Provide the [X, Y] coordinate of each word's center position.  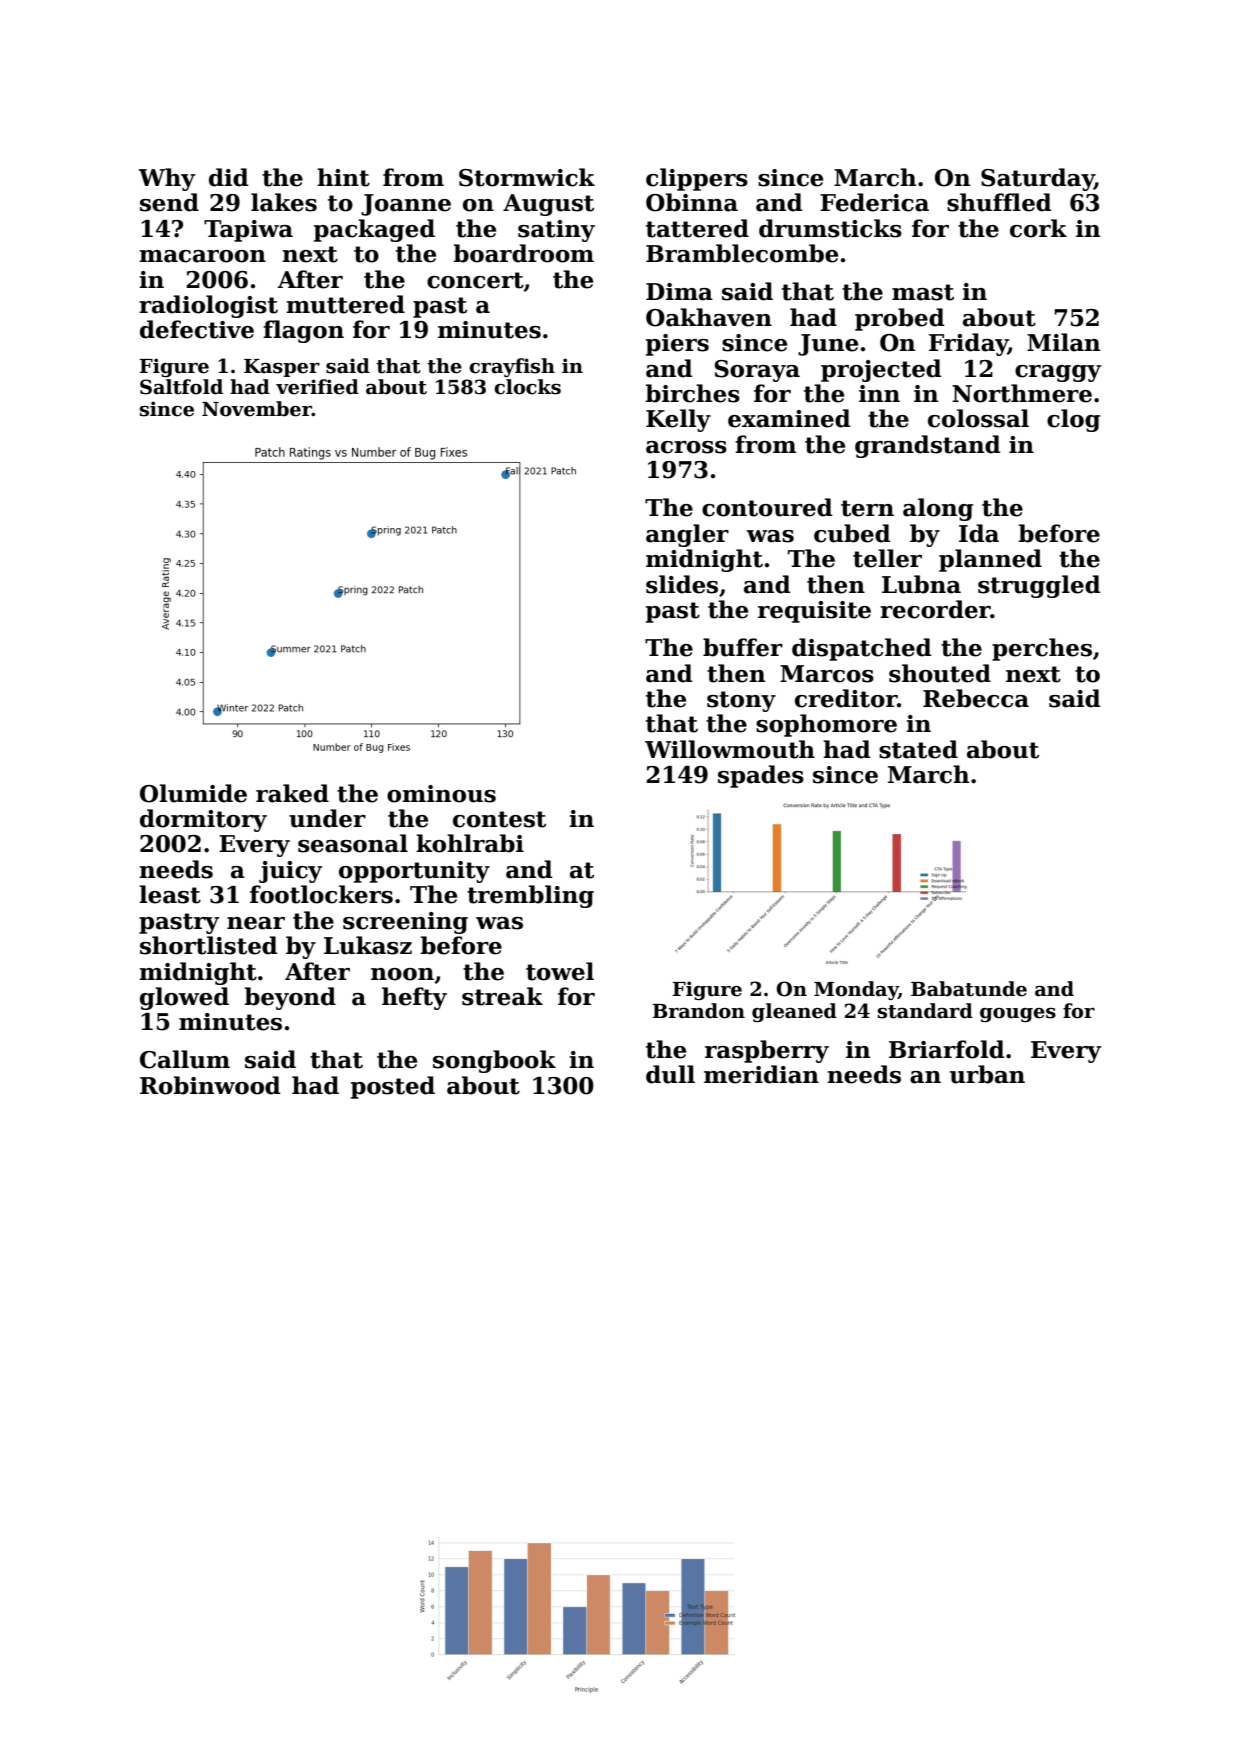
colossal [978, 418]
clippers [697, 179]
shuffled [999, 202]
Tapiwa [248, 231]
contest [499, 819]
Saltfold [181, 387]
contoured [767, 507]
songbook [494, 1061]
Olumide [193, 793]
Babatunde [969, 989]
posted [393, 1087]
